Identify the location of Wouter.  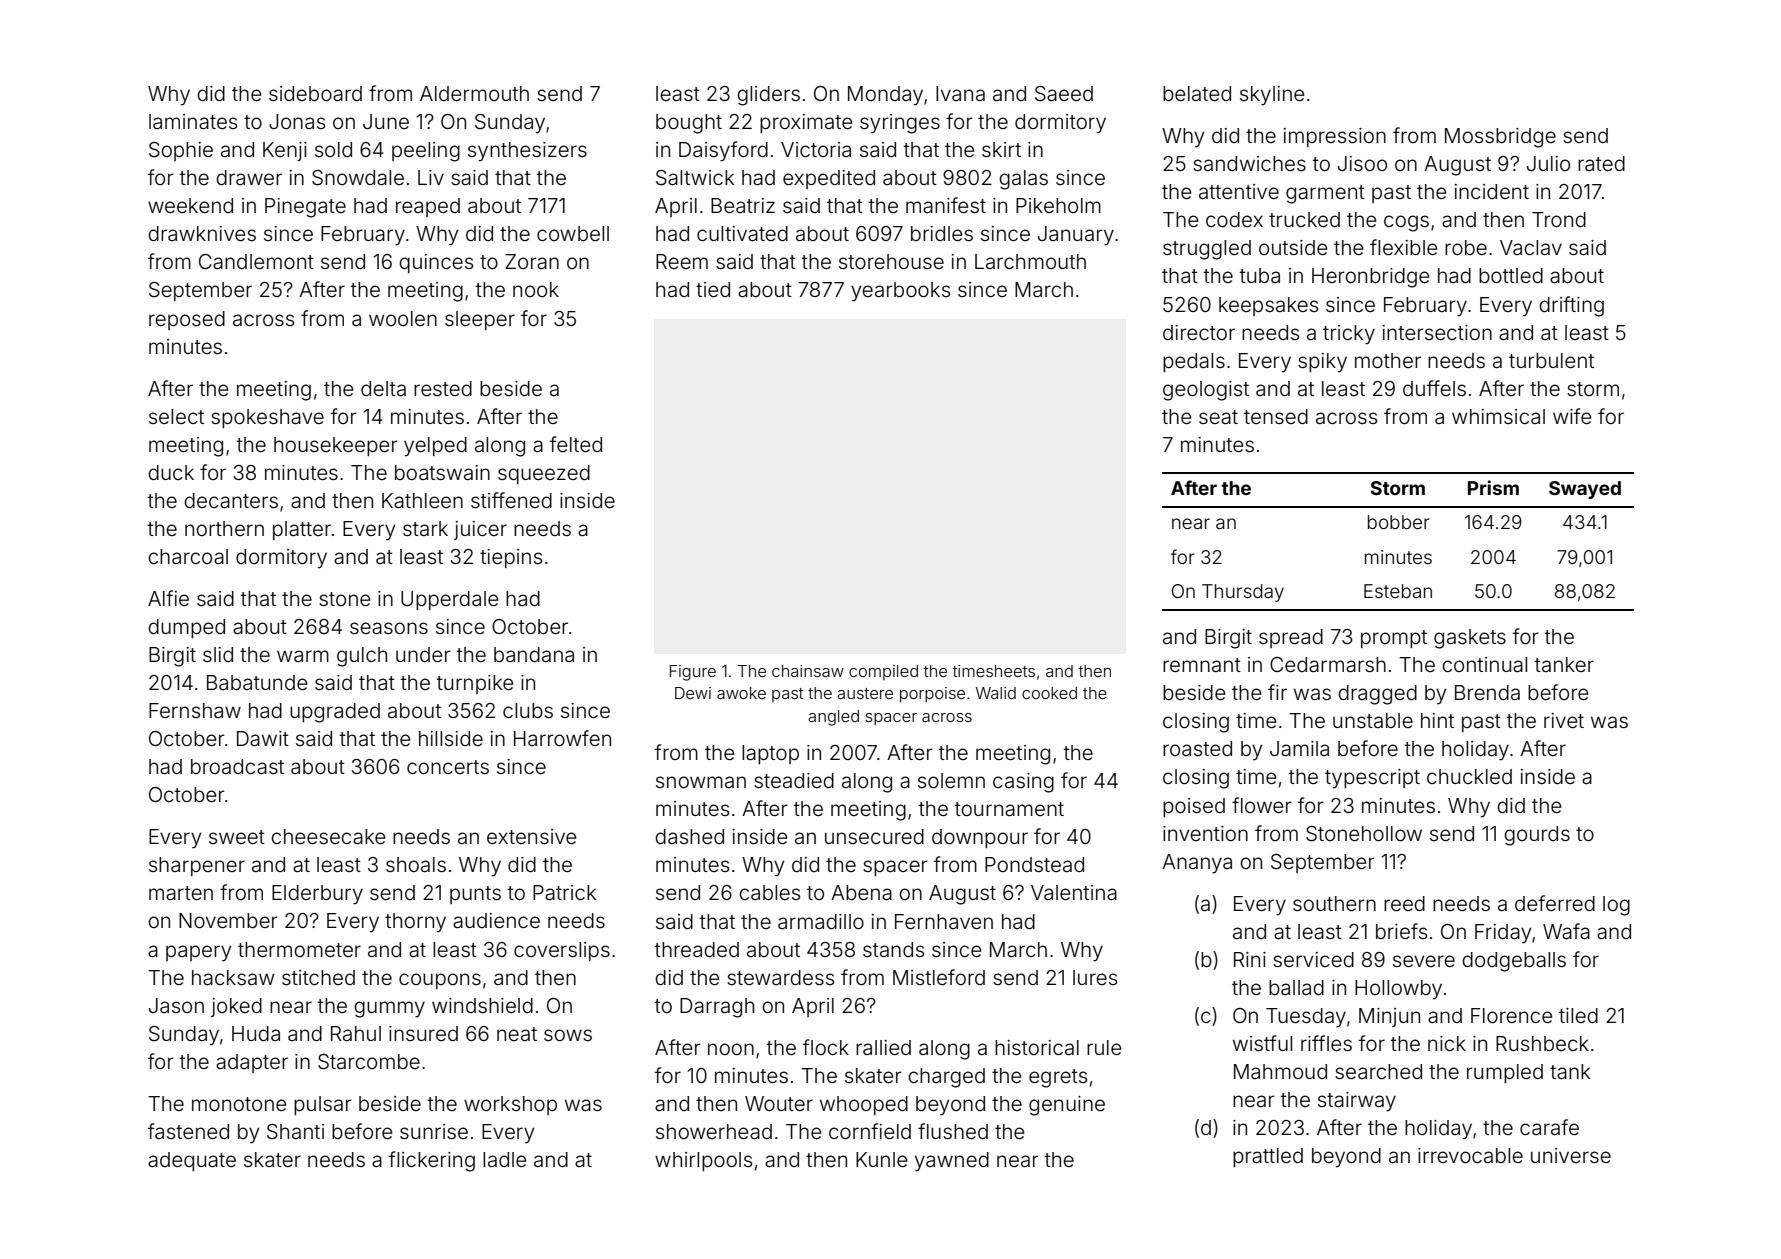
(779, 1103).
